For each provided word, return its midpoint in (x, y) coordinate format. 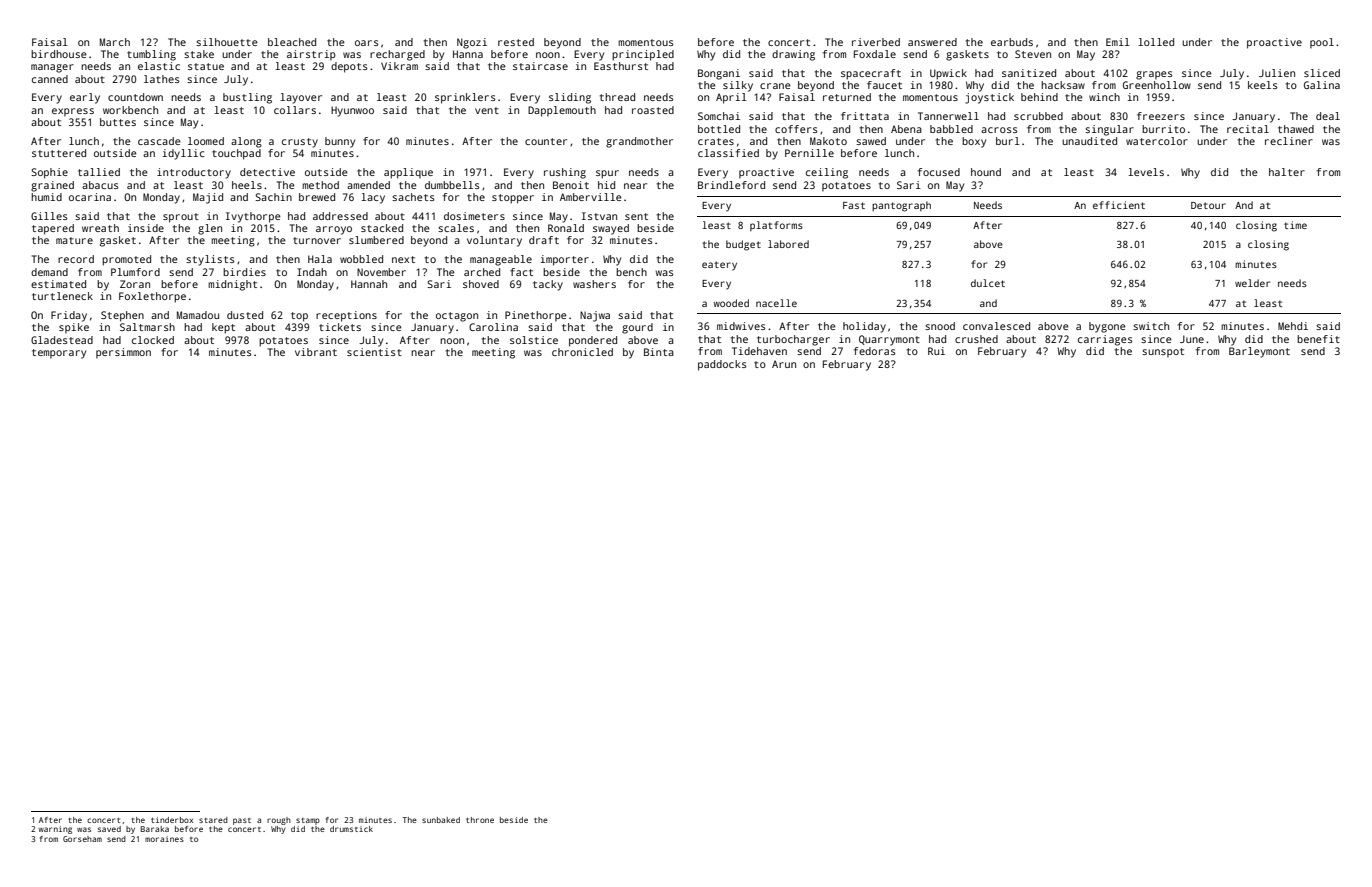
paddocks (722, 365)
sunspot (1163, 352)
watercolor (1157, 141)
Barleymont (1259, 352)
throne (480, 820)
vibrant (316, 352)
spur (607, 174)
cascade (159, 141)
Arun (784, 364)
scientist (374, 352)
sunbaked (441, 820)
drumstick (351, 829)
